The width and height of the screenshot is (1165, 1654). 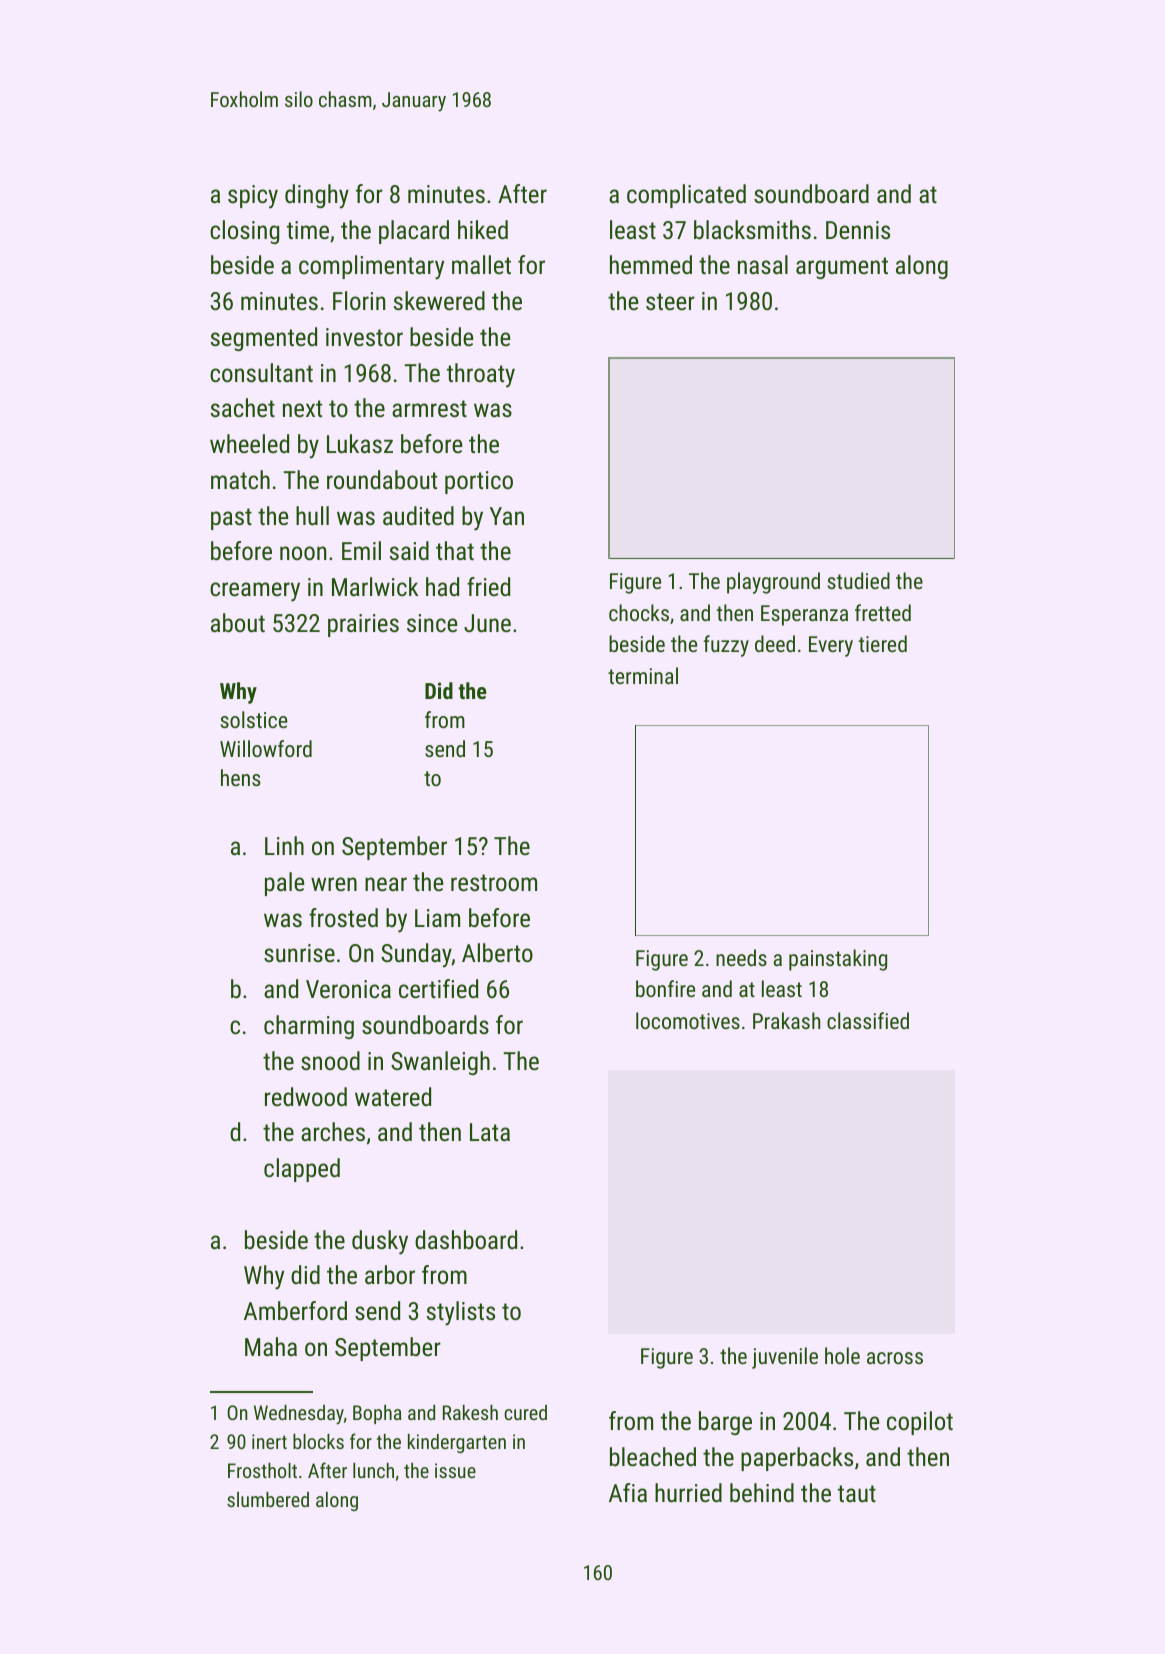 I want to click on prairies, so click(x=363, y=625).
